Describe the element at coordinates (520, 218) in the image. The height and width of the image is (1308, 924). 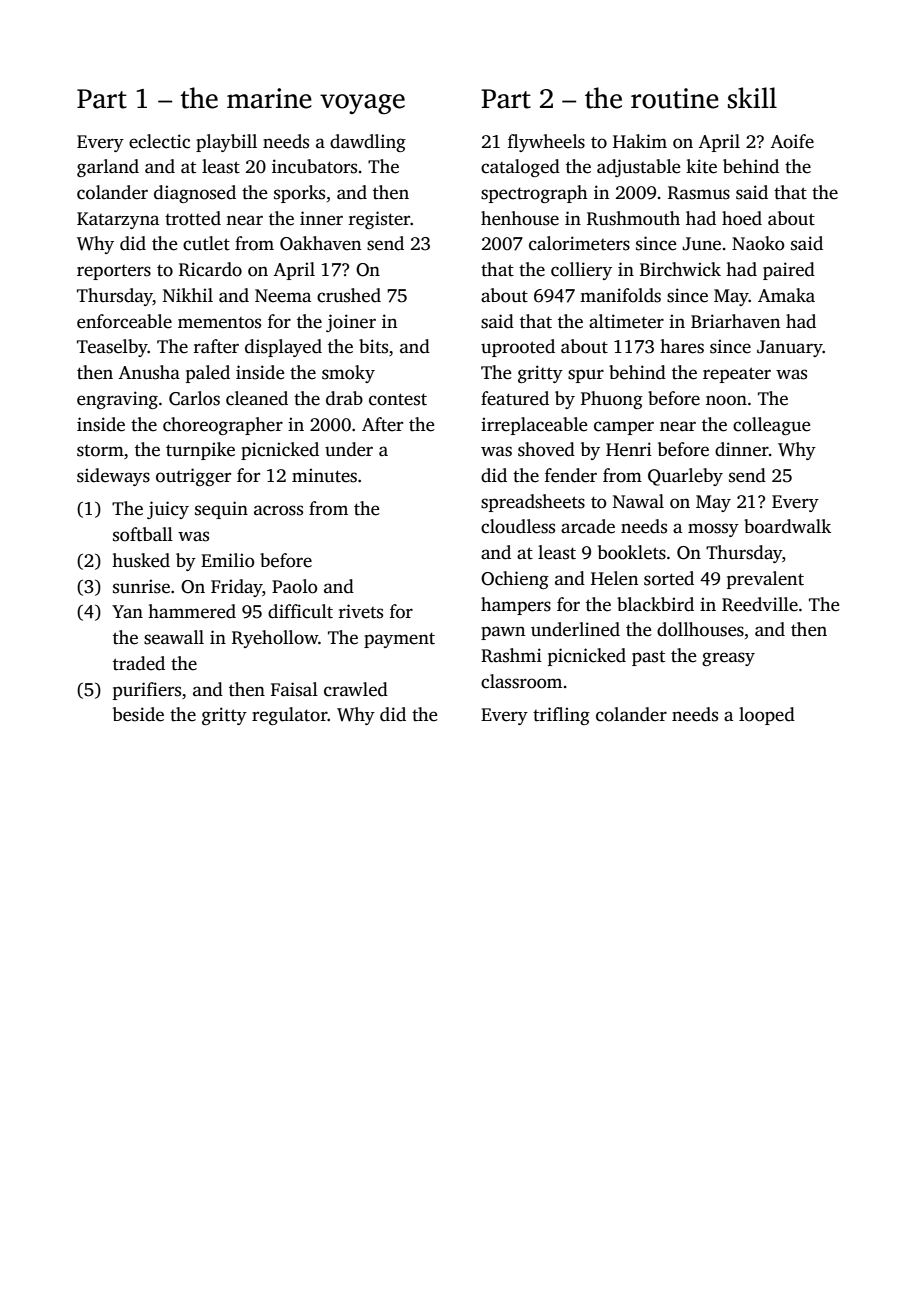
I see `henhouse` at that location.
